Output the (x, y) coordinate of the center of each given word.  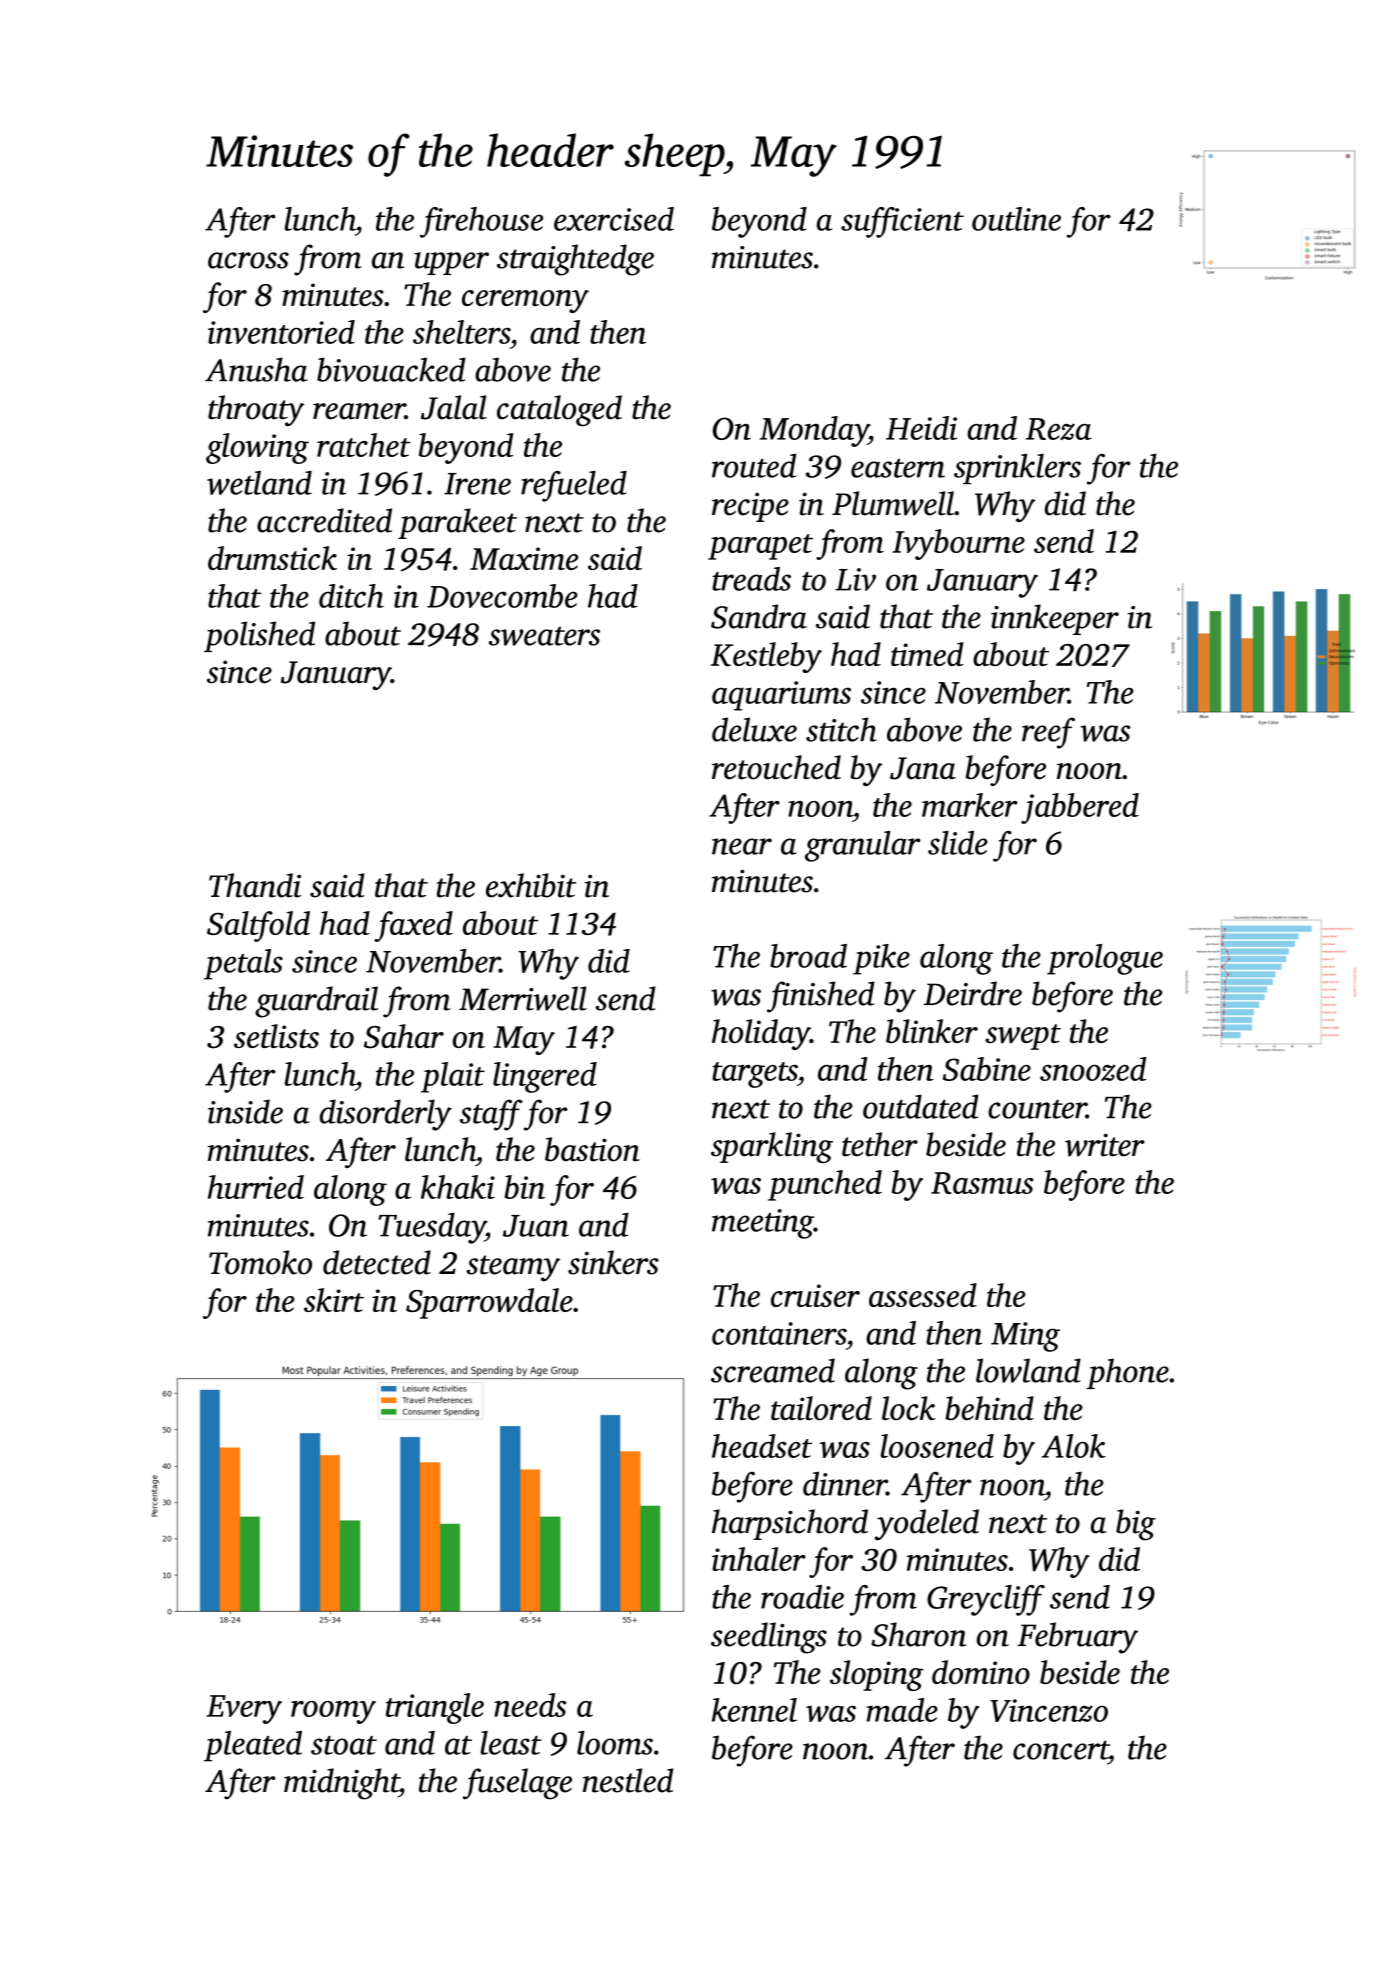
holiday (761, 1034)
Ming (1025, 1337)
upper (451, 263)
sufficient (902, 222)
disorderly (386, 1115)
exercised (614, 219)
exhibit (531, 885)
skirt (334, 1300)
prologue (1105, 959)
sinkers (613, 1262)
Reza (1059, 429)
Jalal (454, 407)
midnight (341, 1784)
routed (754, 465)
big (1136, 1525)
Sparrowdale (489, 1303)
